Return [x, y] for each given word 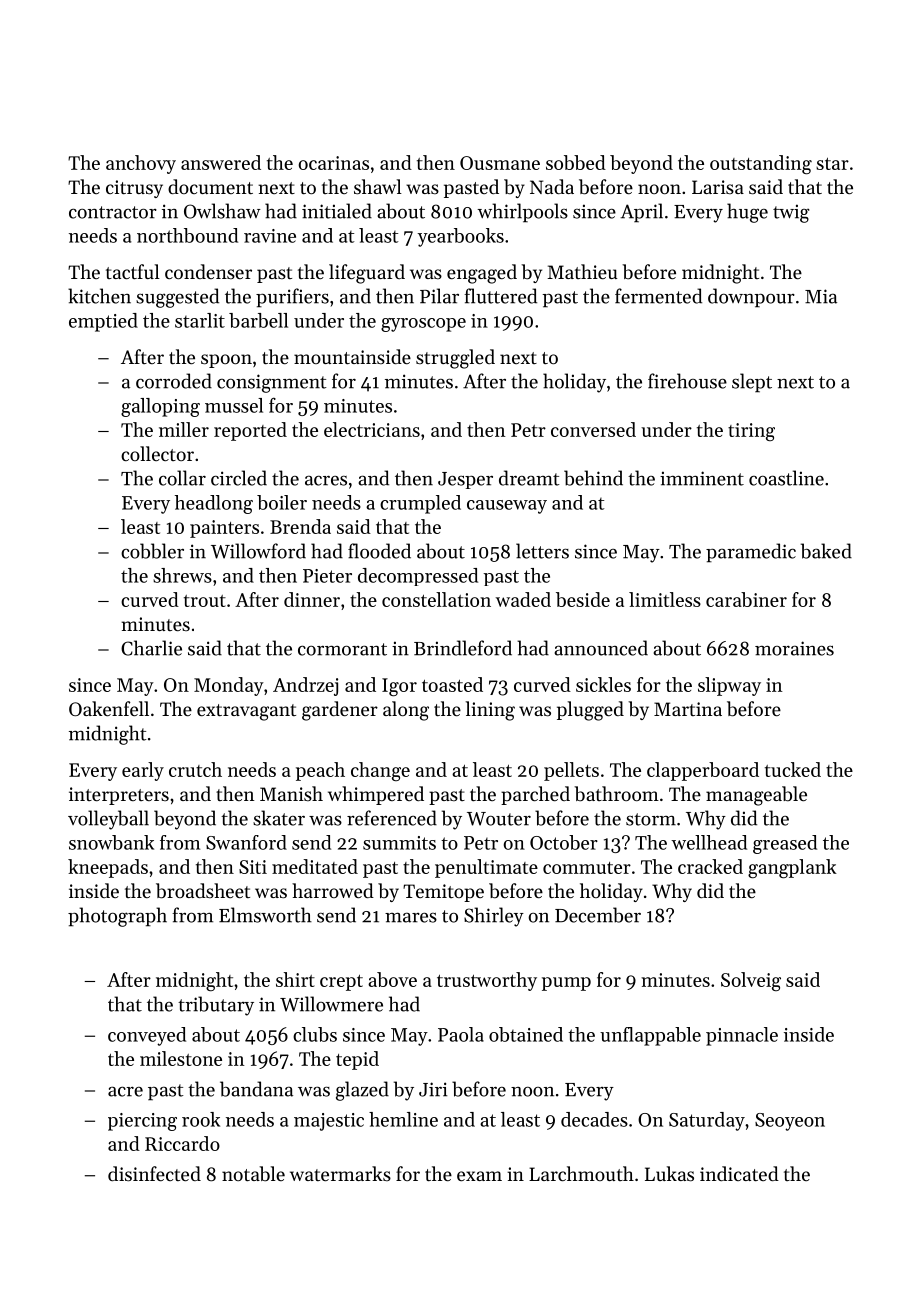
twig [791, 213]
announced [601, 648]
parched [535, 795]
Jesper [465, 480]
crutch [195, 769]
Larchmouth [581, 1173]
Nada [552, 186]
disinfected [154, 1173]
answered [221, 162]
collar [182, 478]
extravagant [246, 712]
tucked [793, 769]
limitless [665, 599]
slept [752, 383]
